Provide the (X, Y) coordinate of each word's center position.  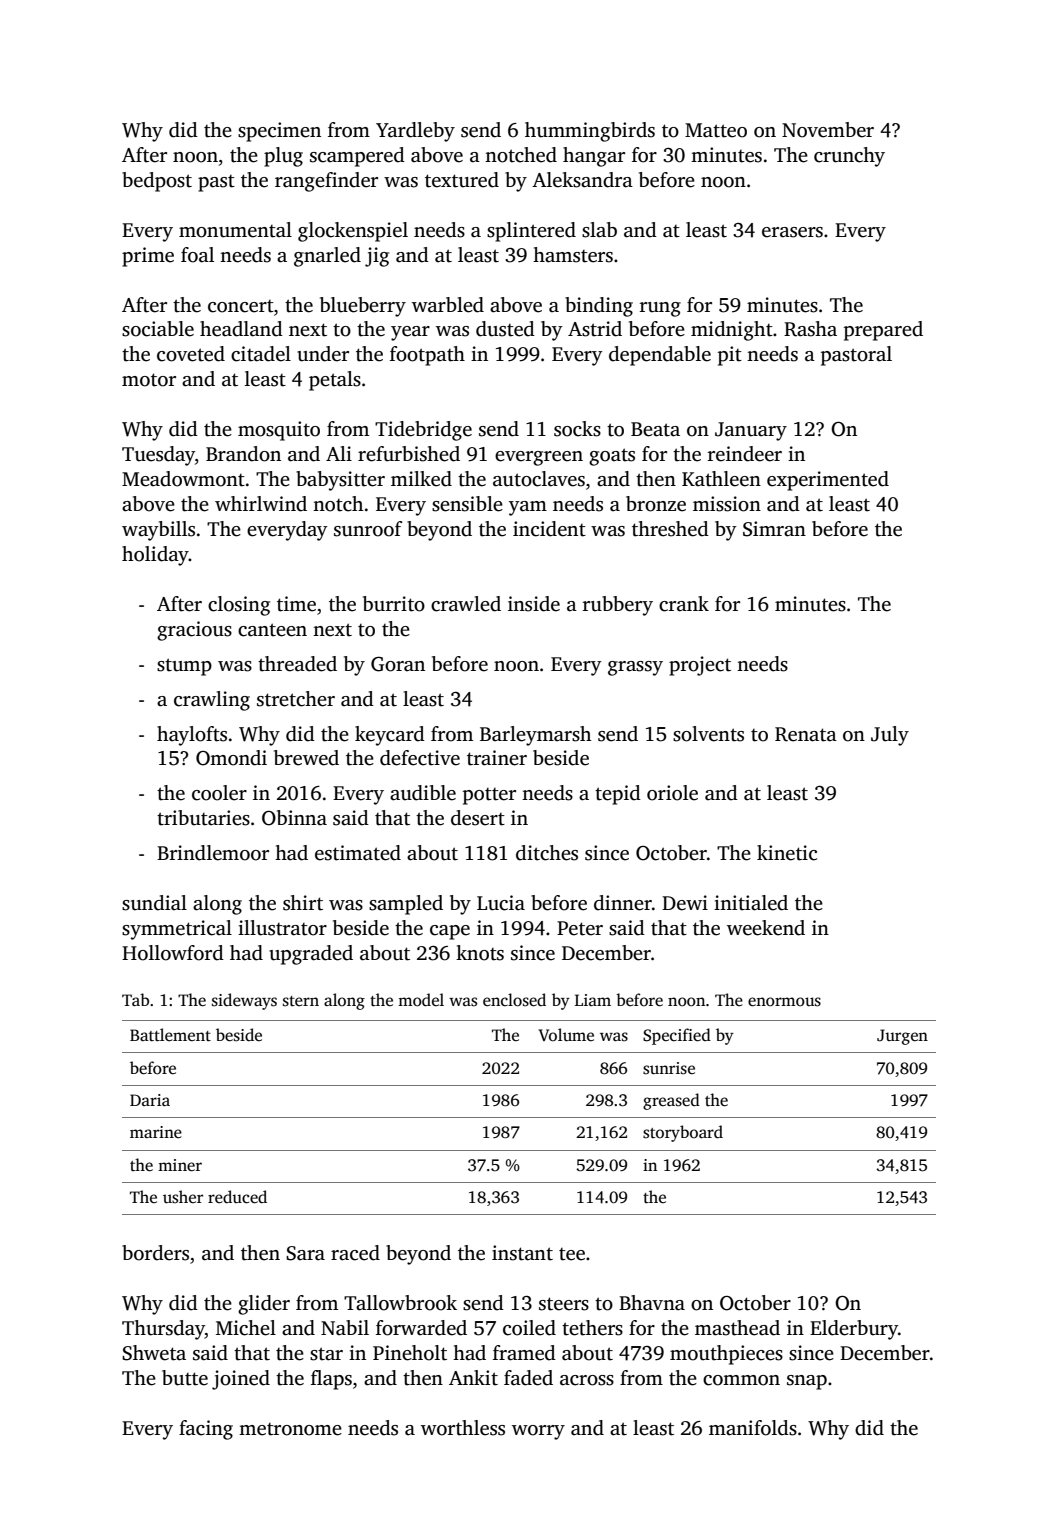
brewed (306, 758)
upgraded (311, 955)
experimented (828, 481)
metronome (290, 1429)
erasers (792, 232)
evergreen (539, 458)
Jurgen (902, 1037)
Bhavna (652, 1302)
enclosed (514, 1000)
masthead (737, 1328)
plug (283, 157)
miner (180, 1165)
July (890, 736)
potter (489, 796)
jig (377, 257)
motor (149, 380)
